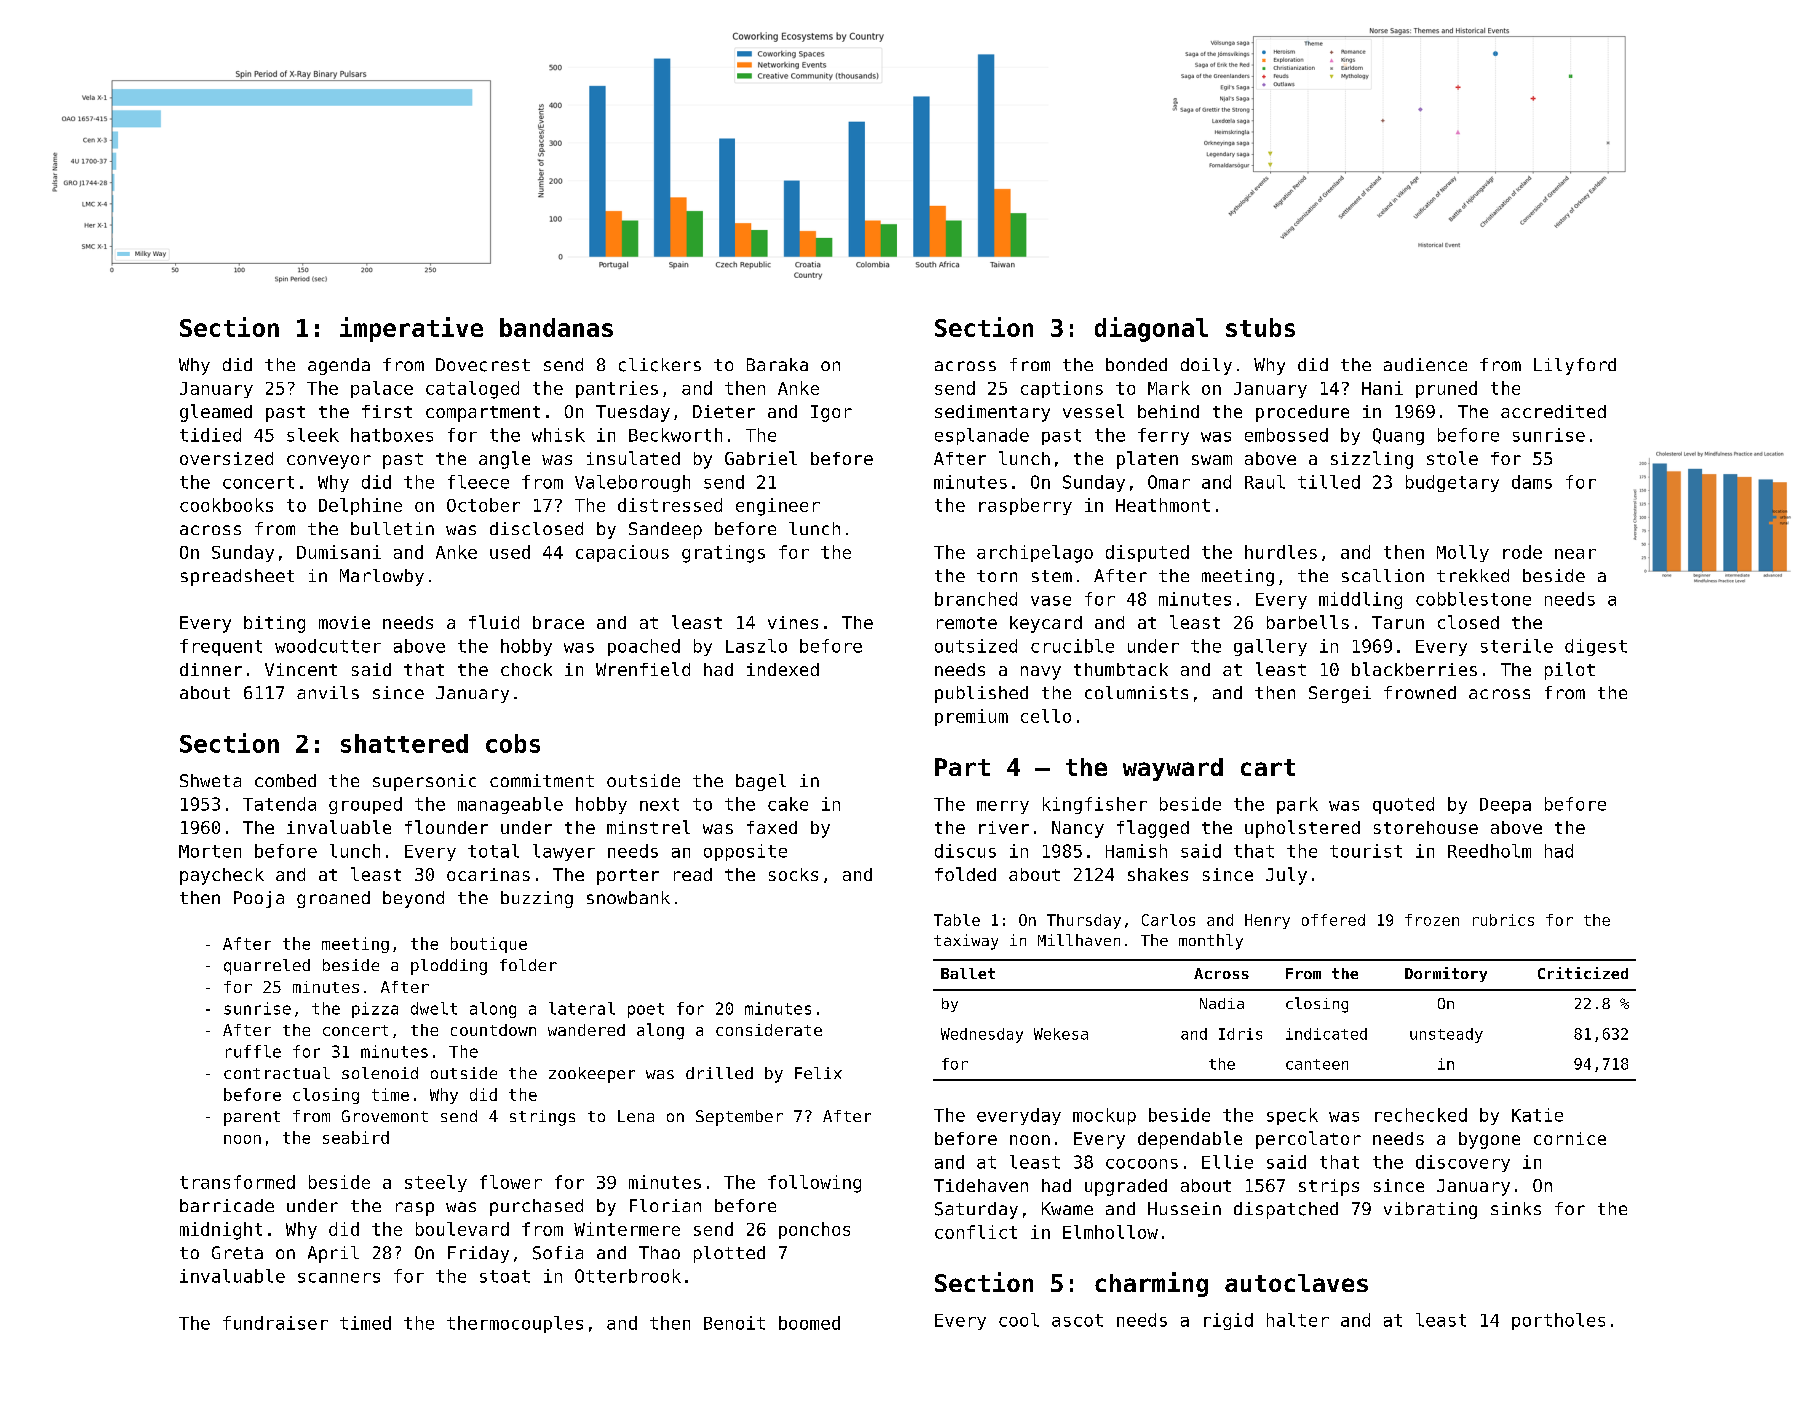 Image resolution: width=1815 pixels, height=1402 pixels. I want to click on gleamed, so click(216, 413).
